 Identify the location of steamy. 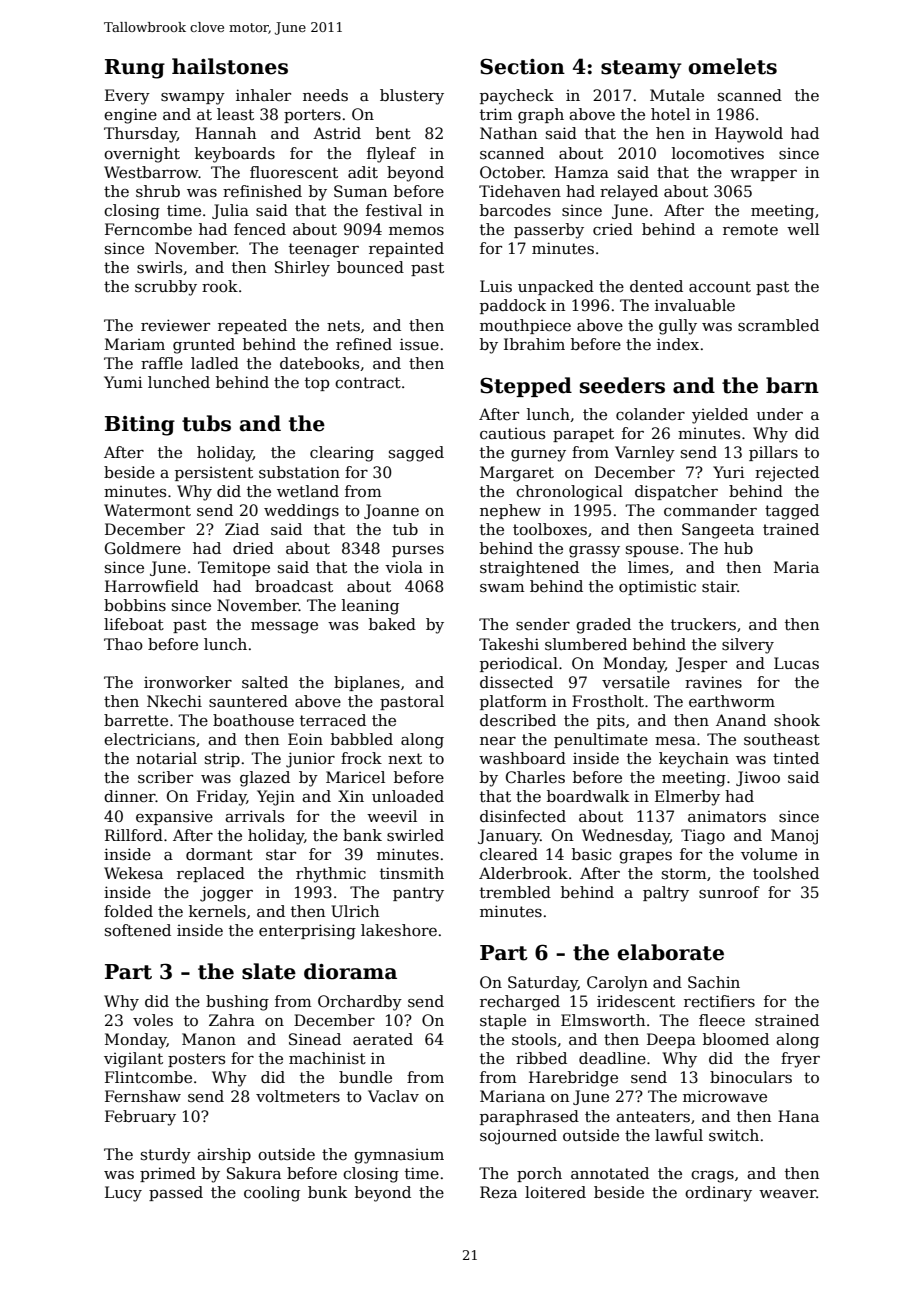
(641, 69).
